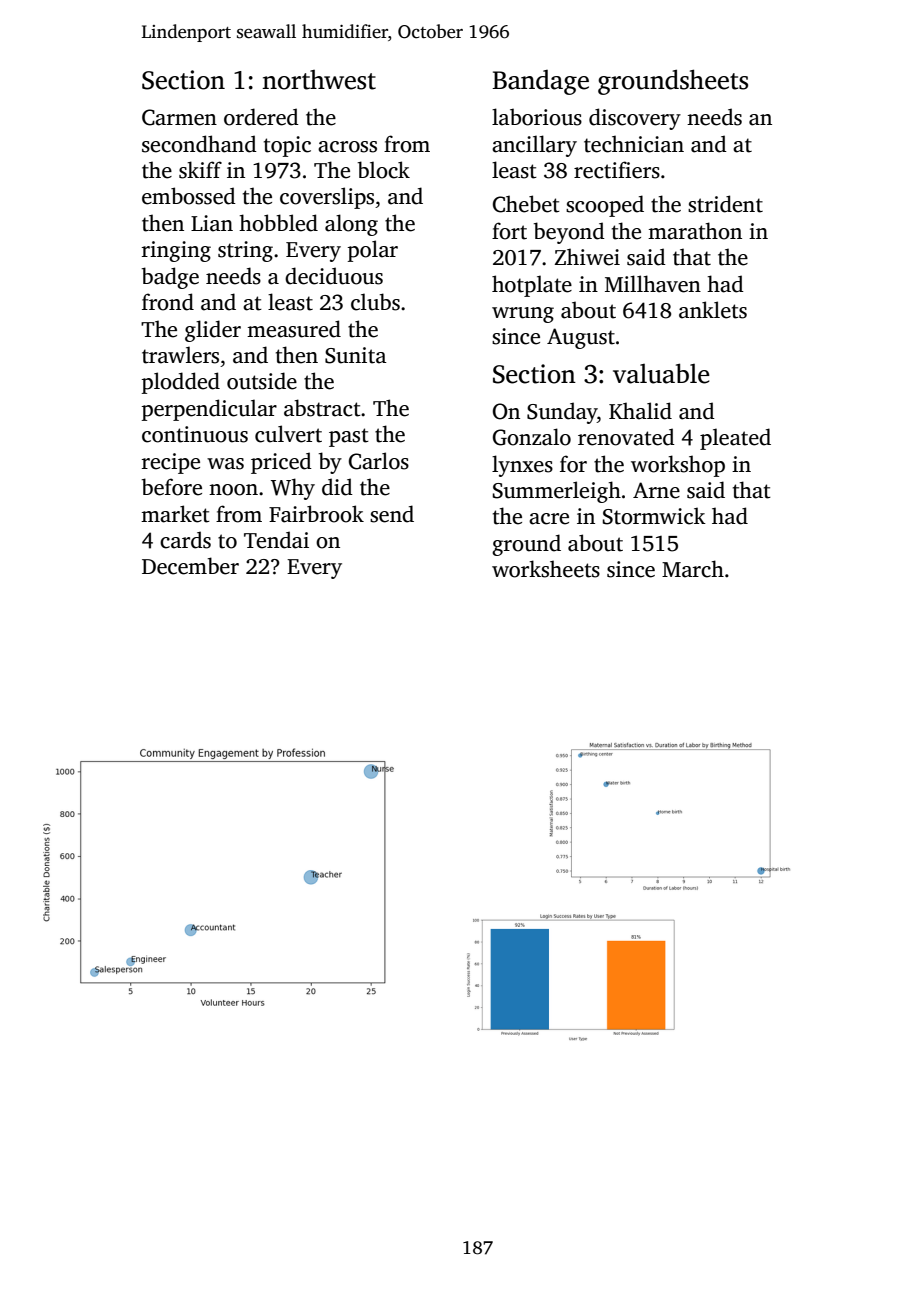  What do you see at coordinates (713, 310) in the screenshot?
I see `anklets` at bounding box center [713, 310].
